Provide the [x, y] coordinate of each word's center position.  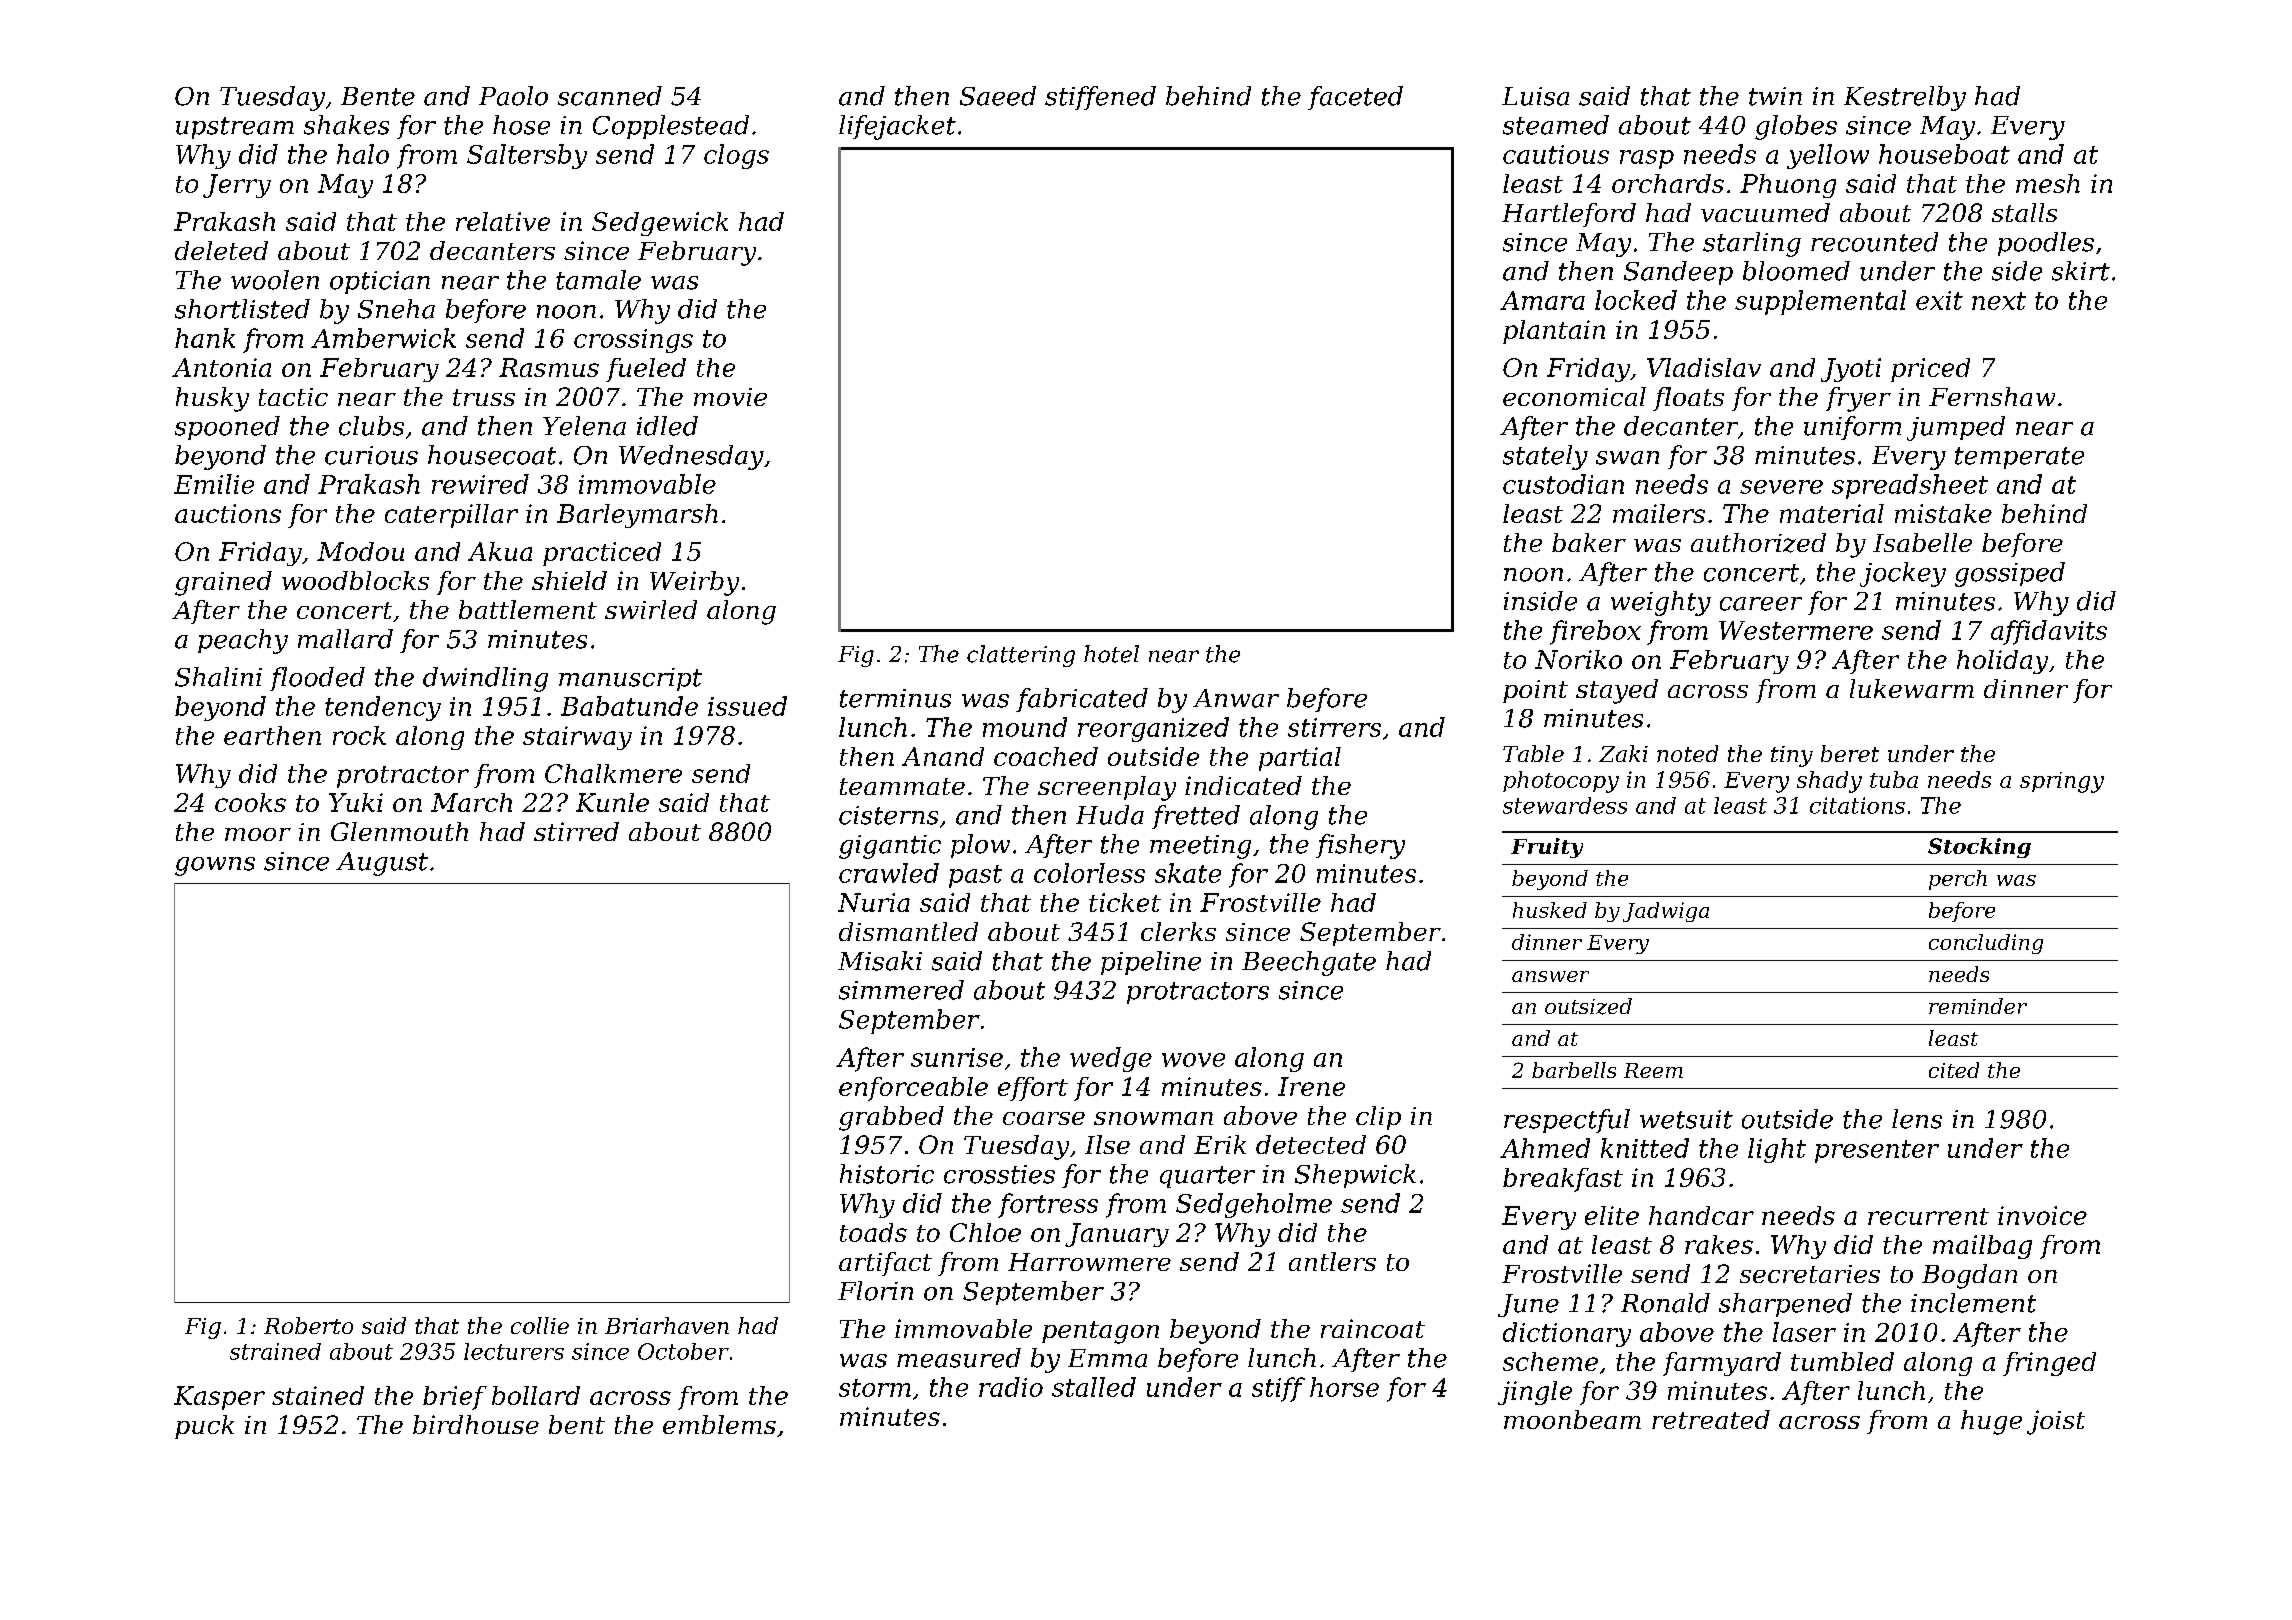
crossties [999, 1174]
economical [1574, 396]
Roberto [308, 1325]
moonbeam [1572, 1419]
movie [730, 397]
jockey [1903, 574]
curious [371, 455]
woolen [275, 280]
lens [1917, 1119]
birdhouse [476, 1424]
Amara [1542, 300]
